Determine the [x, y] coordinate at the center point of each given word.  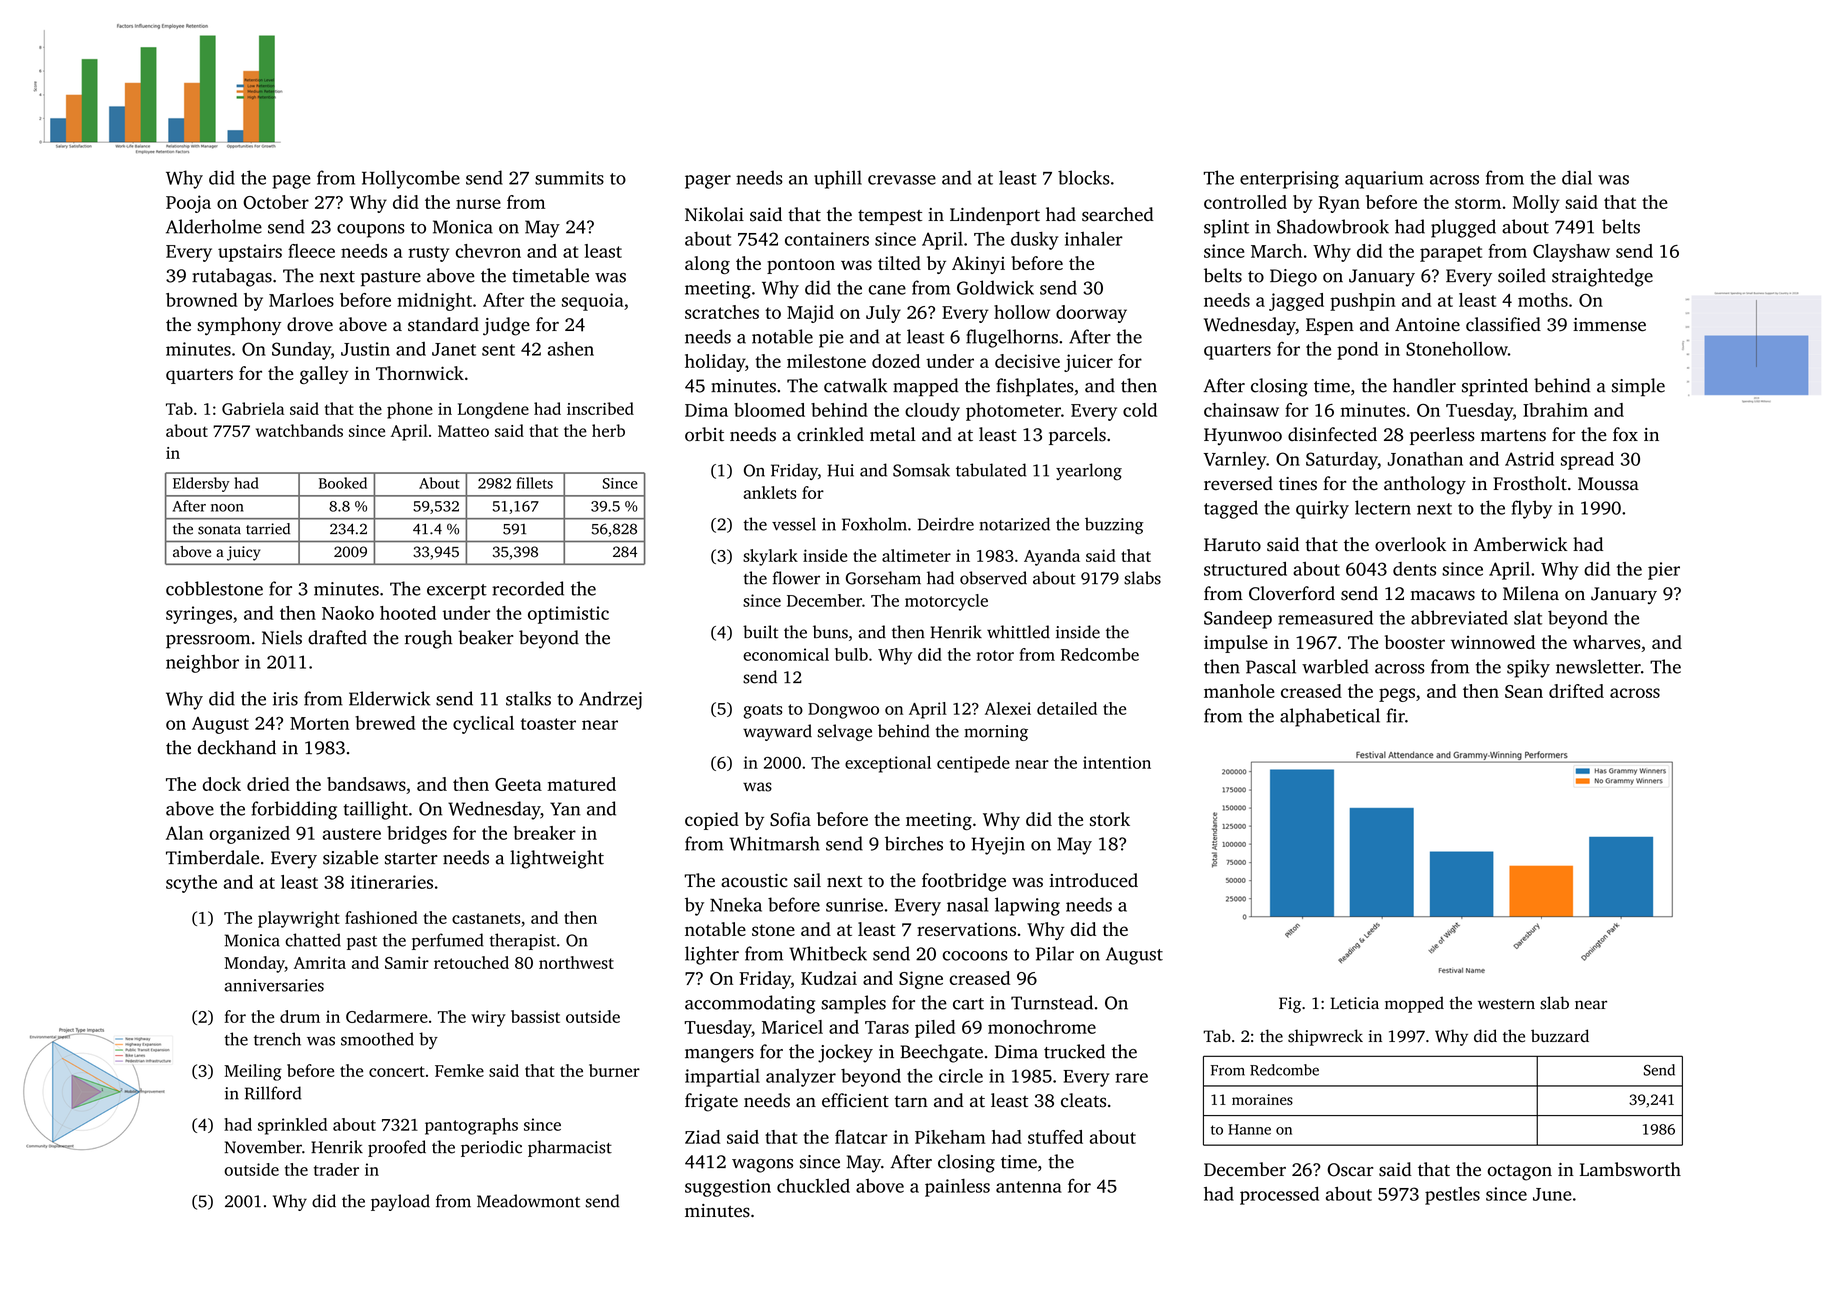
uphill [838, 179]
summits [569, 178]
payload [400, 1202]
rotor [995, 655]
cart [968, 1004]
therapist [523, 941]
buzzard [1560, 1035]
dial [1577, 177]
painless [957, 1188]
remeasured [1325, 617]
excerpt [457, 592]
